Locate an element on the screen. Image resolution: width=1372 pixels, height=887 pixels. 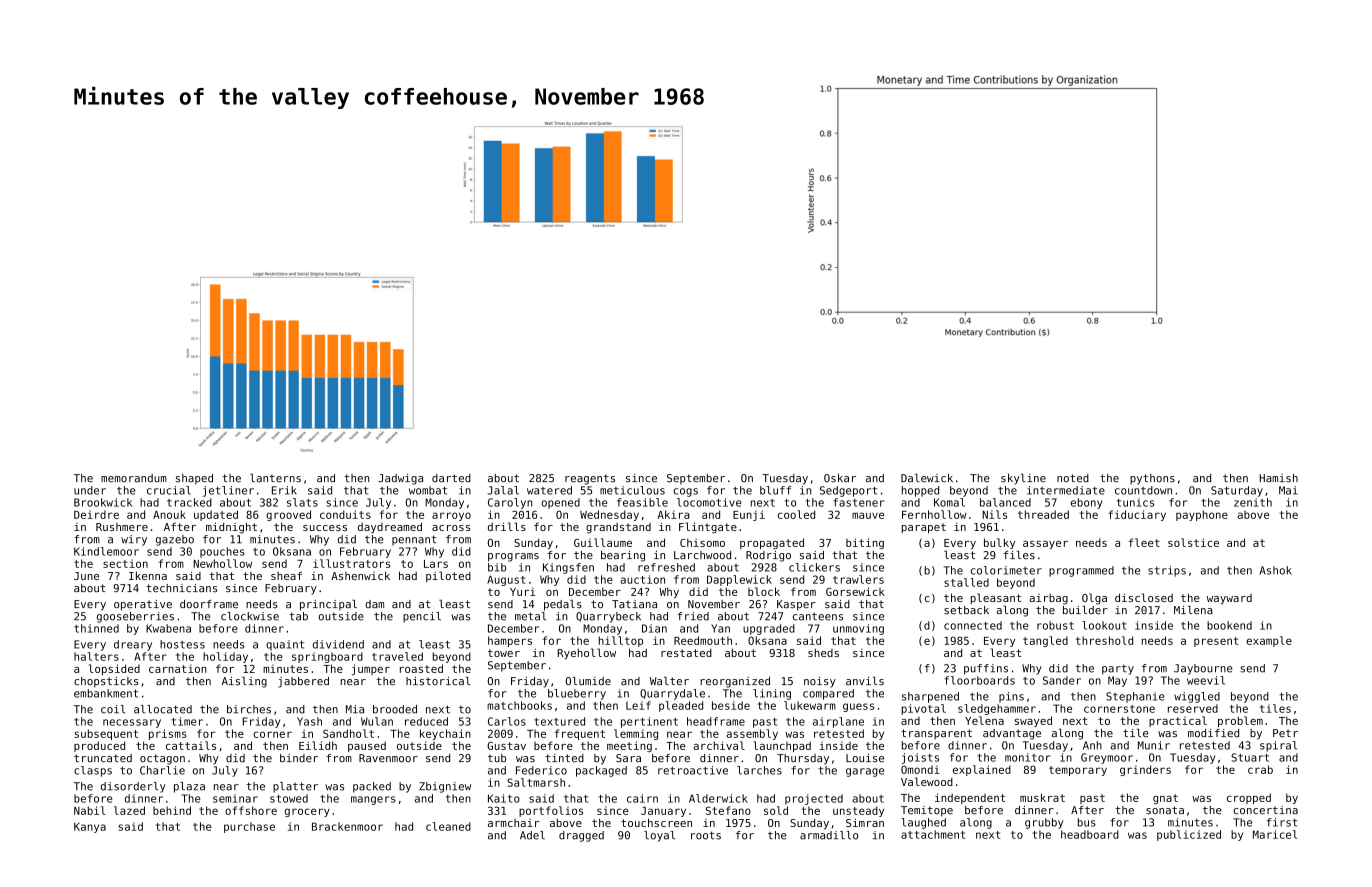
balanced is located at coordinates (1005, 502).
